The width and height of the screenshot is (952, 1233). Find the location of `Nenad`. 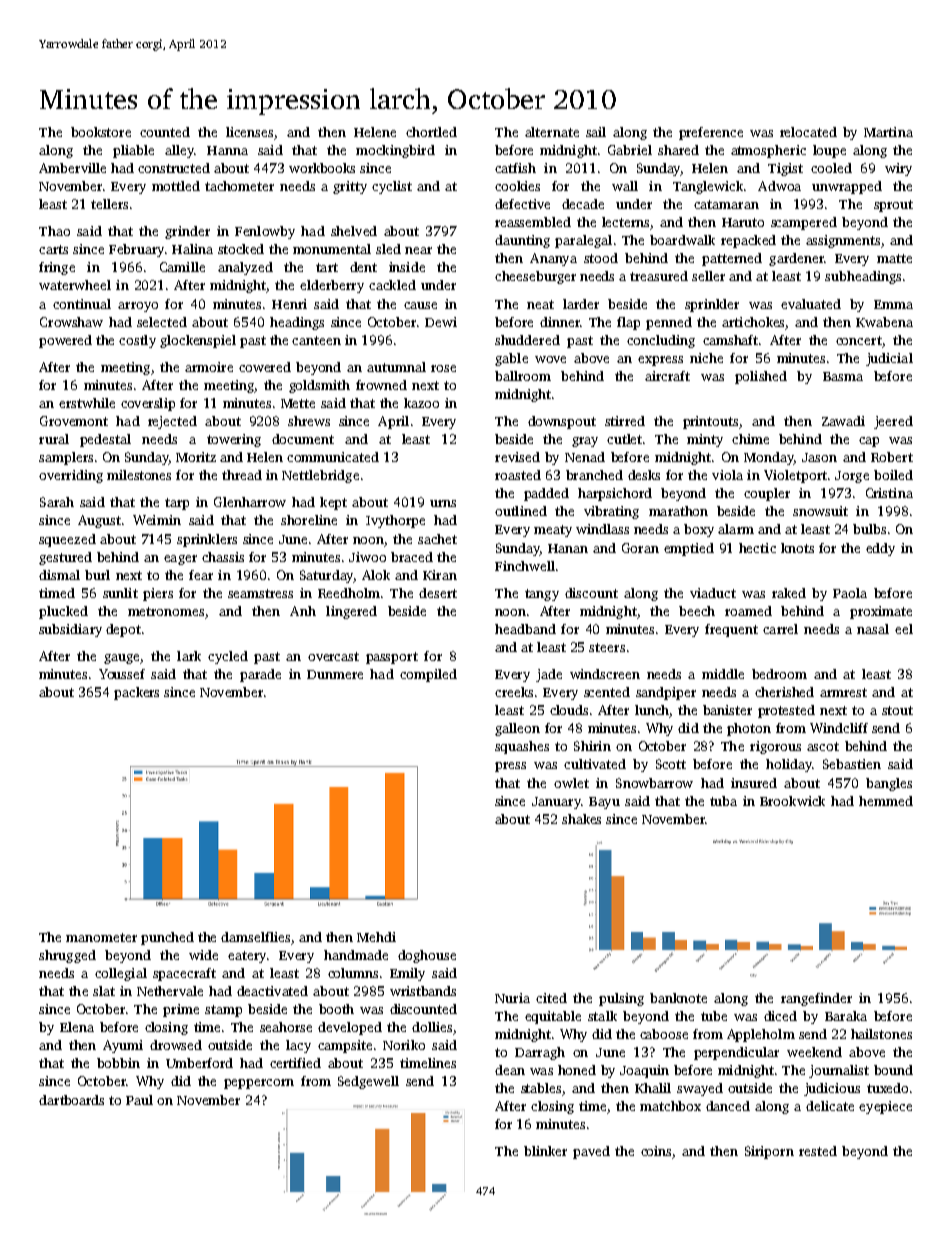

Nenad is located at coordinates (585, 457).
